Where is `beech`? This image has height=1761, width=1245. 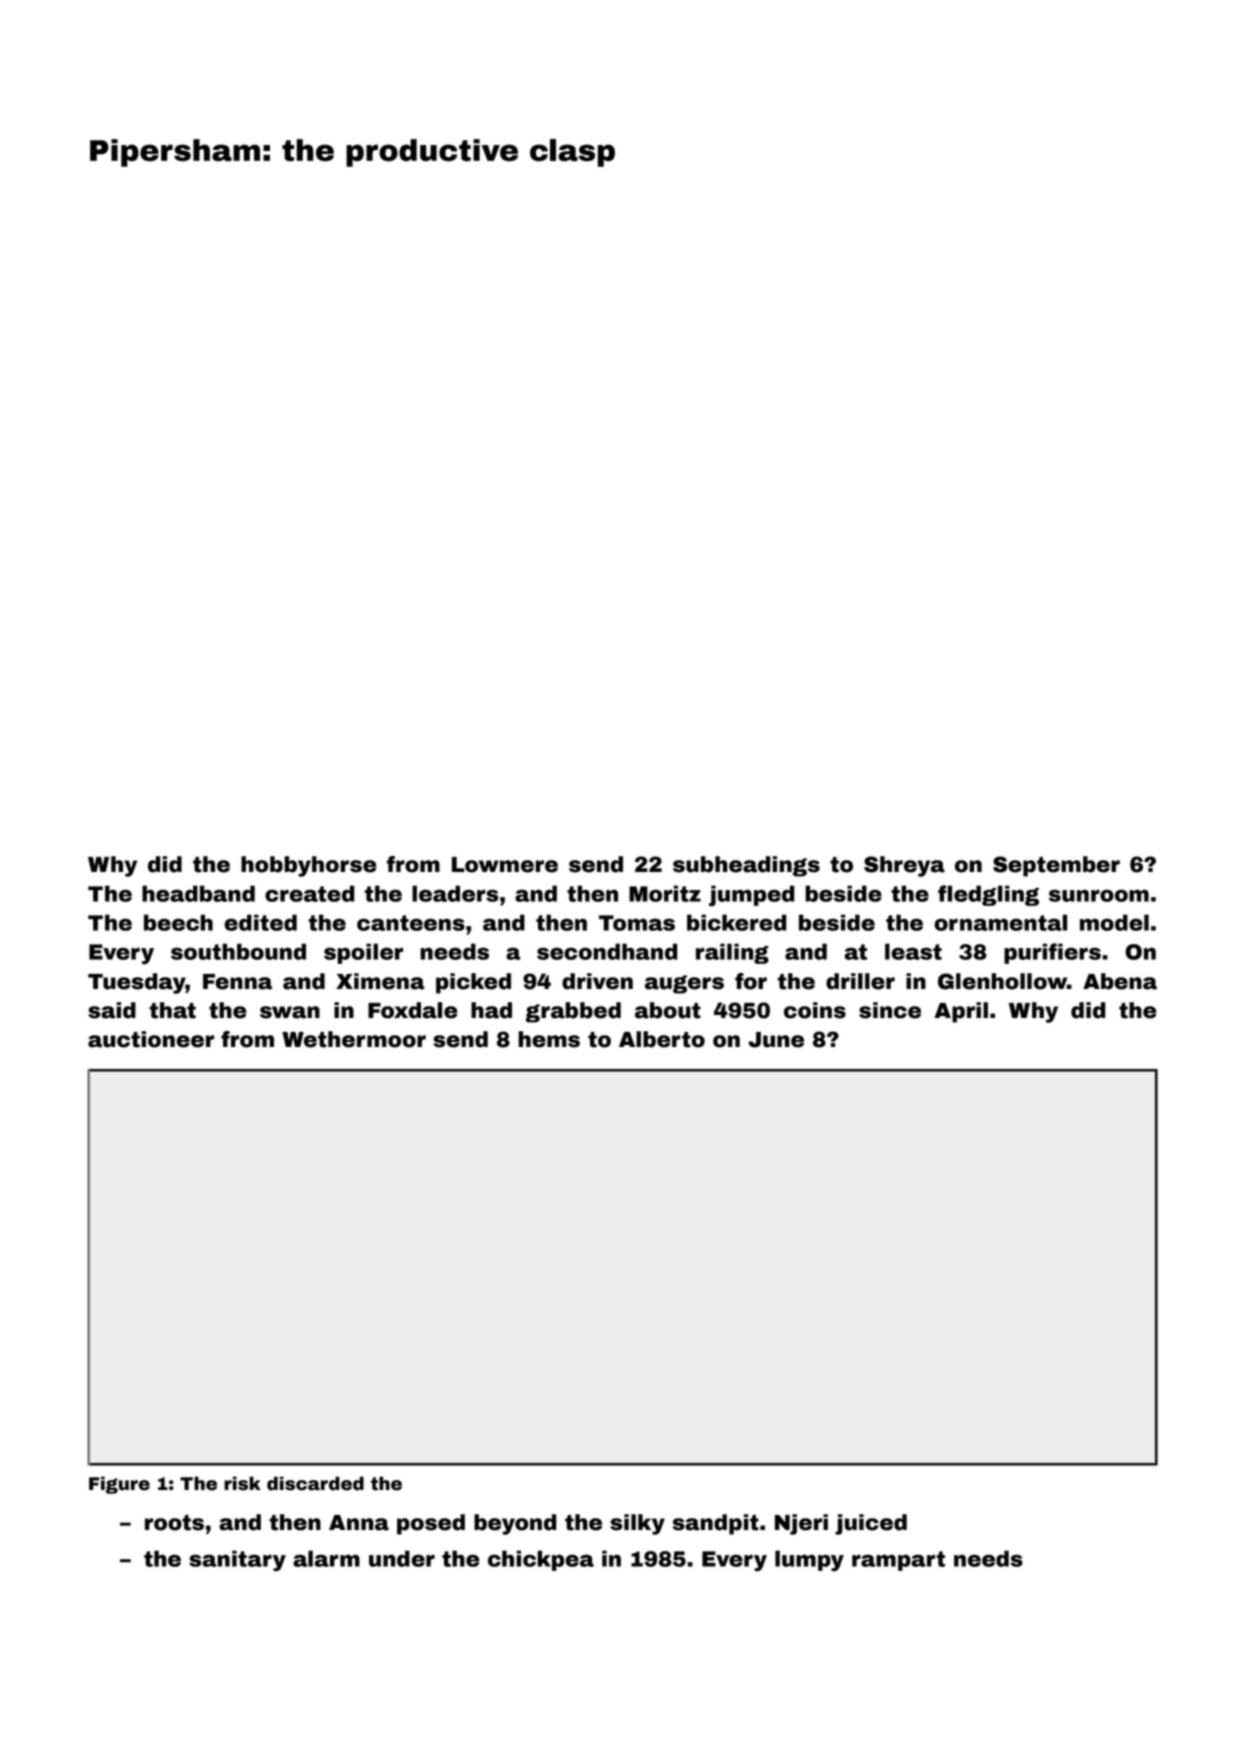 beech is located at coordinates (178, 922).
